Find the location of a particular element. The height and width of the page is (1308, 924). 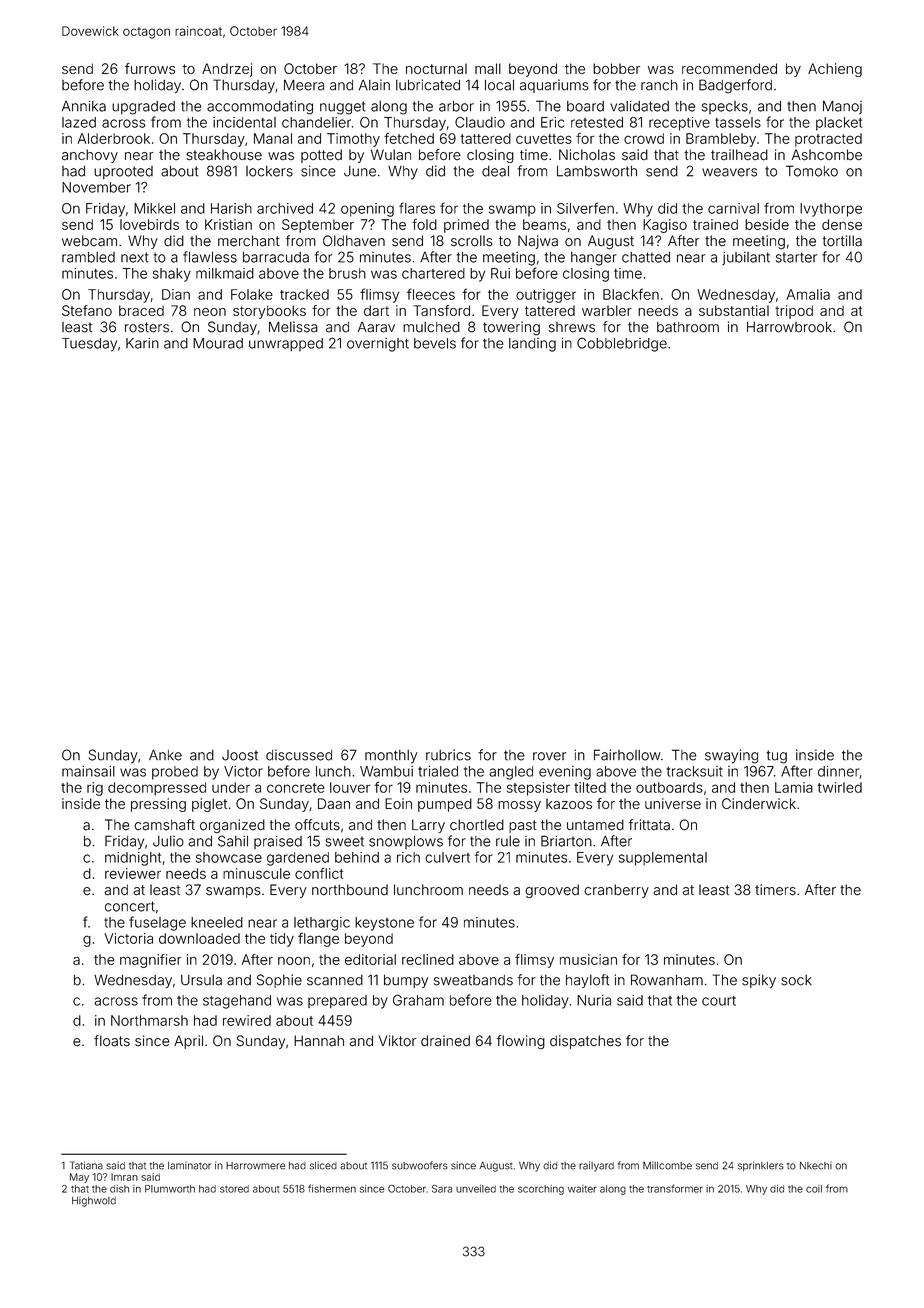

floats is located at coordinates (112, 1041).
